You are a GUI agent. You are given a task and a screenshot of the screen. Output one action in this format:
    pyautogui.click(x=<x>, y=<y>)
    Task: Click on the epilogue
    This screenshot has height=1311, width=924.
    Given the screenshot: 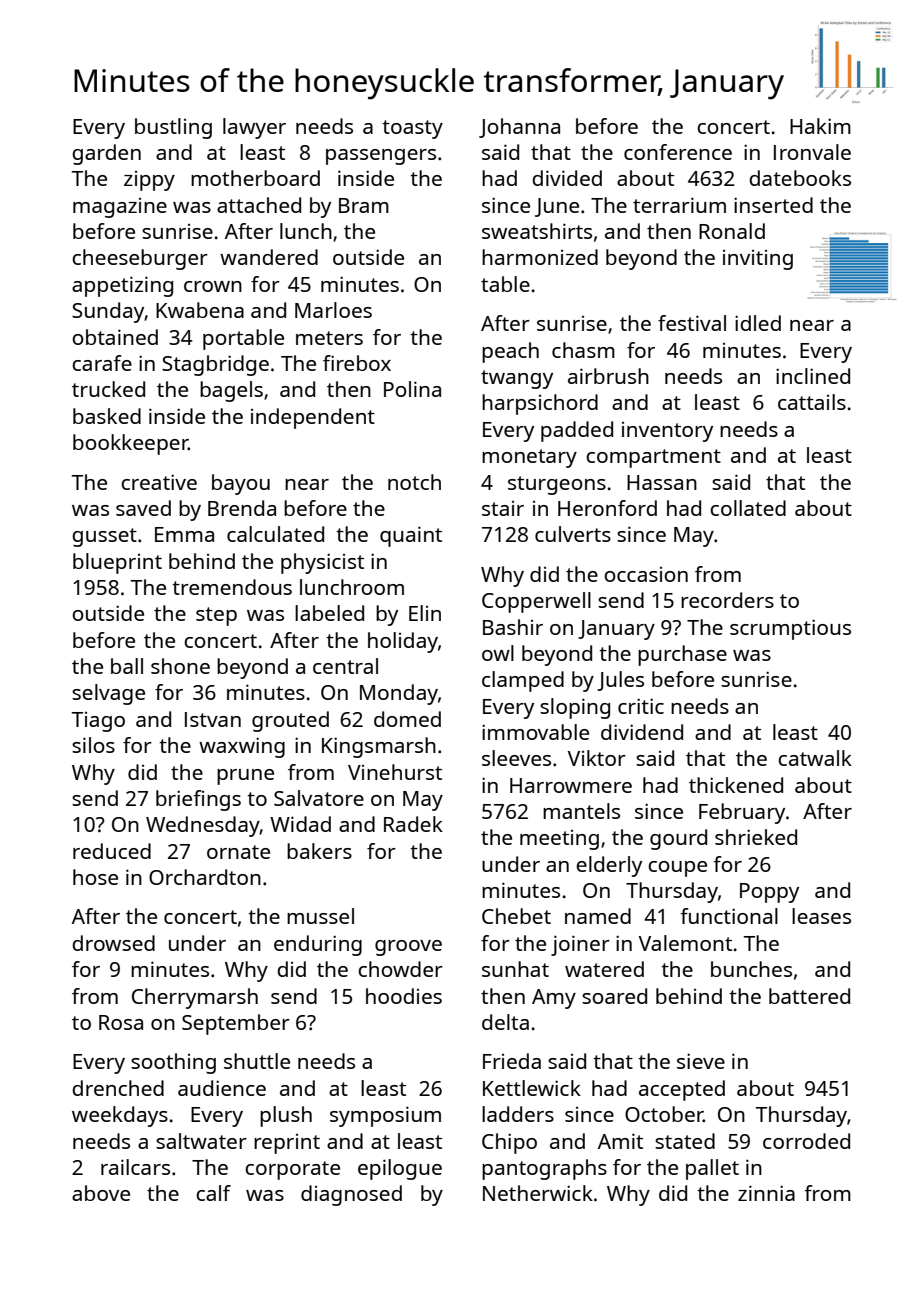 What is the action you would take?
    pyautogui.click(x=400, y=1169)
